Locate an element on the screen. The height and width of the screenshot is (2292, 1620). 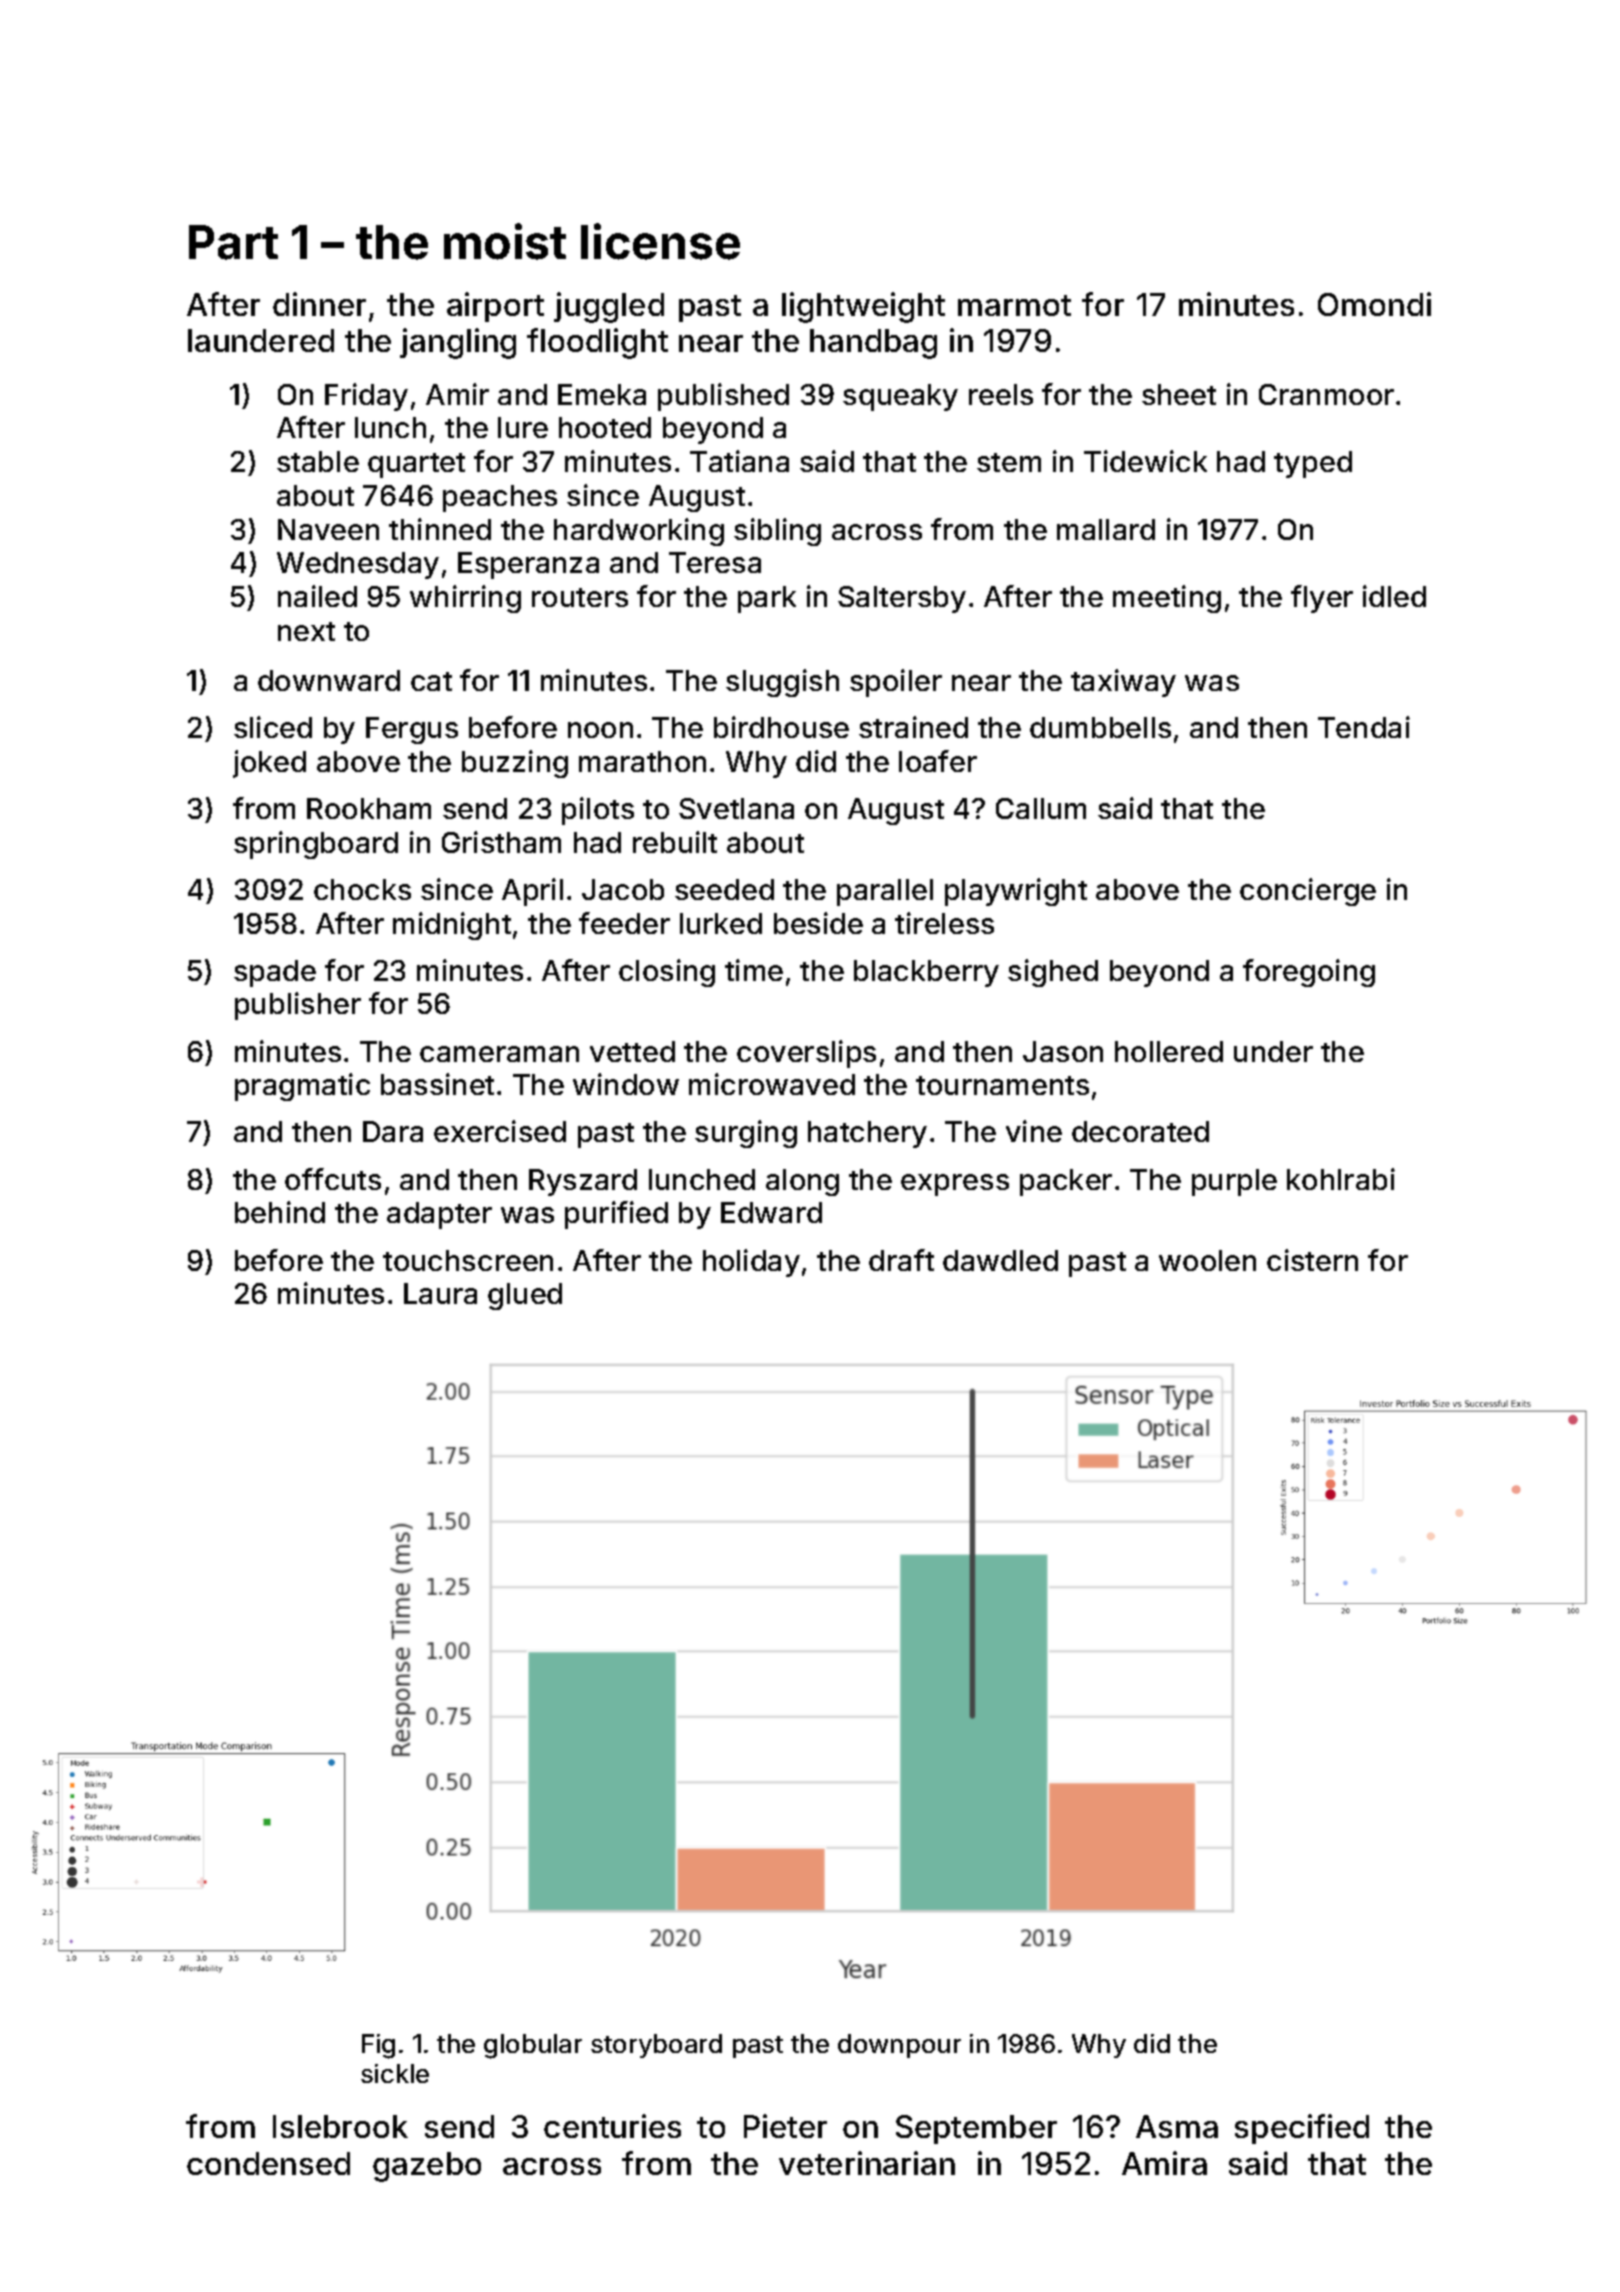
feeder is located at coordinates (624, 923).
